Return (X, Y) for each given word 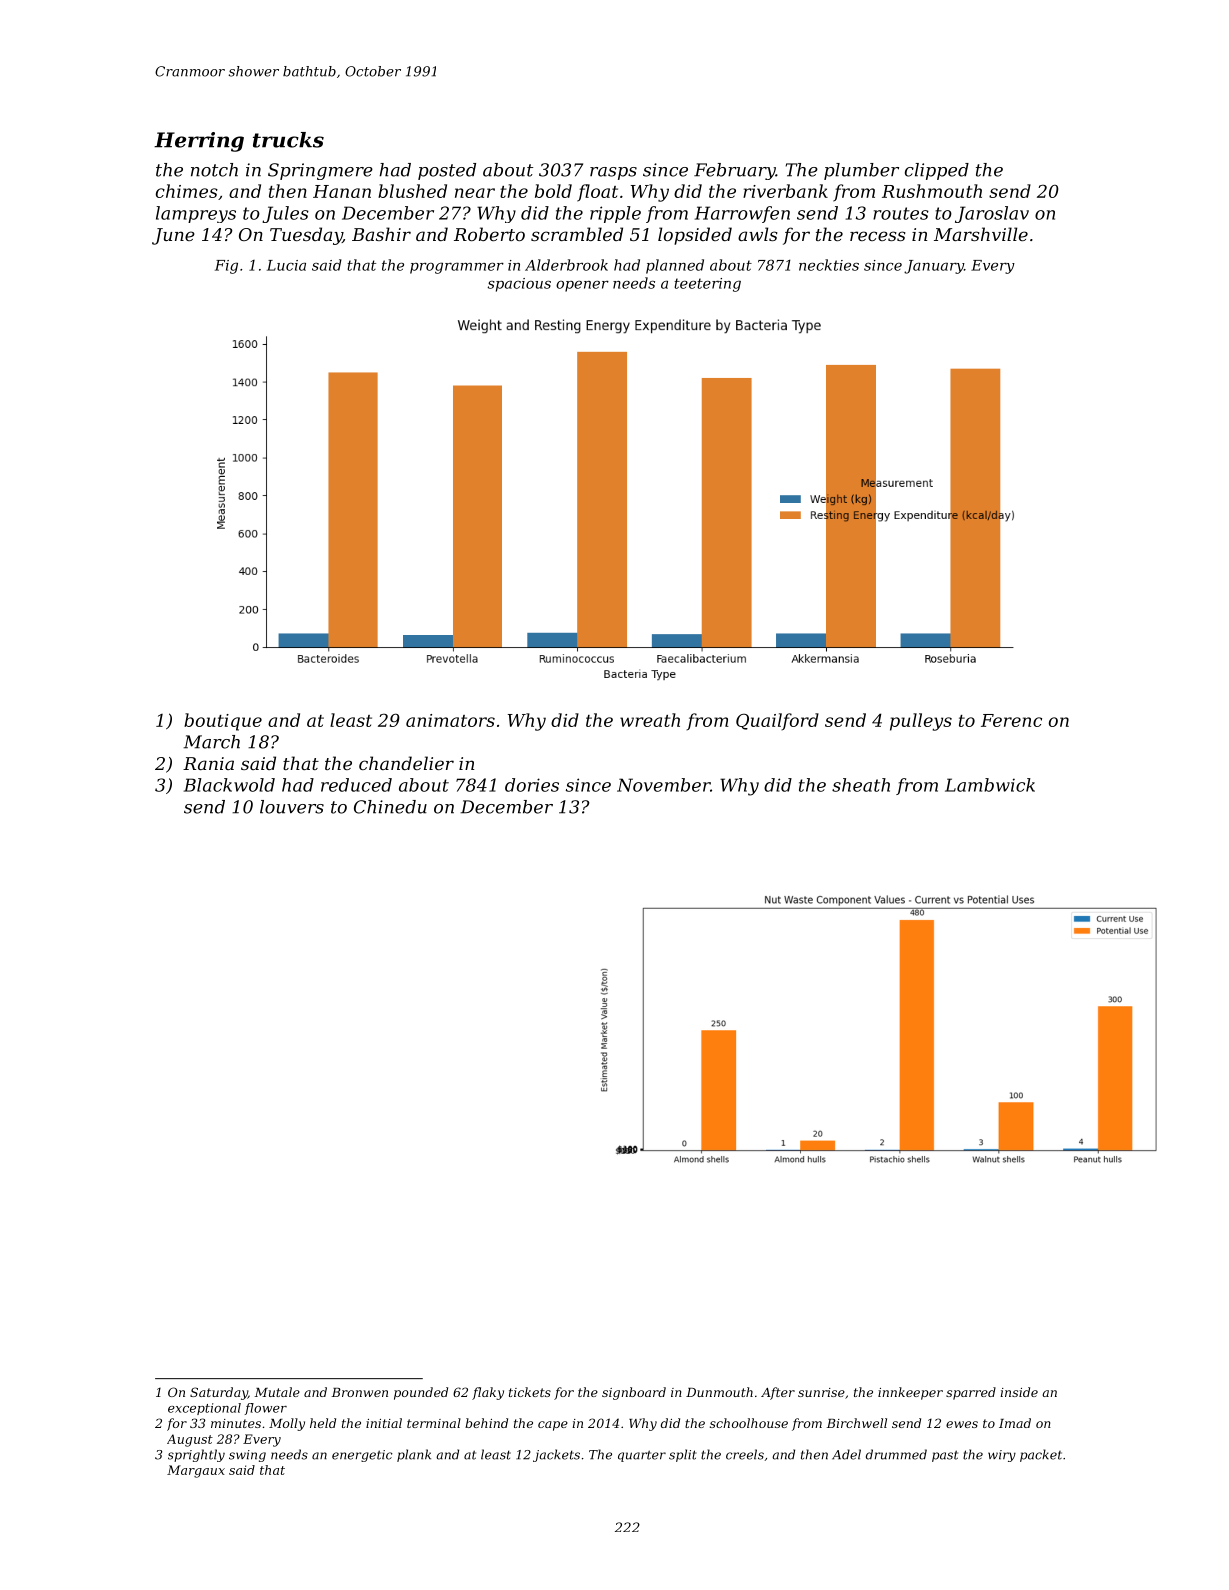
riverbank (785, 191)
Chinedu (390, 807)
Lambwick (990, 785)
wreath (650, 720)
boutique (223, 722)
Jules (285, 214)
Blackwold (229, 785)
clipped (937, 171)
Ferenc (1011, 720)
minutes (236, 1423)
